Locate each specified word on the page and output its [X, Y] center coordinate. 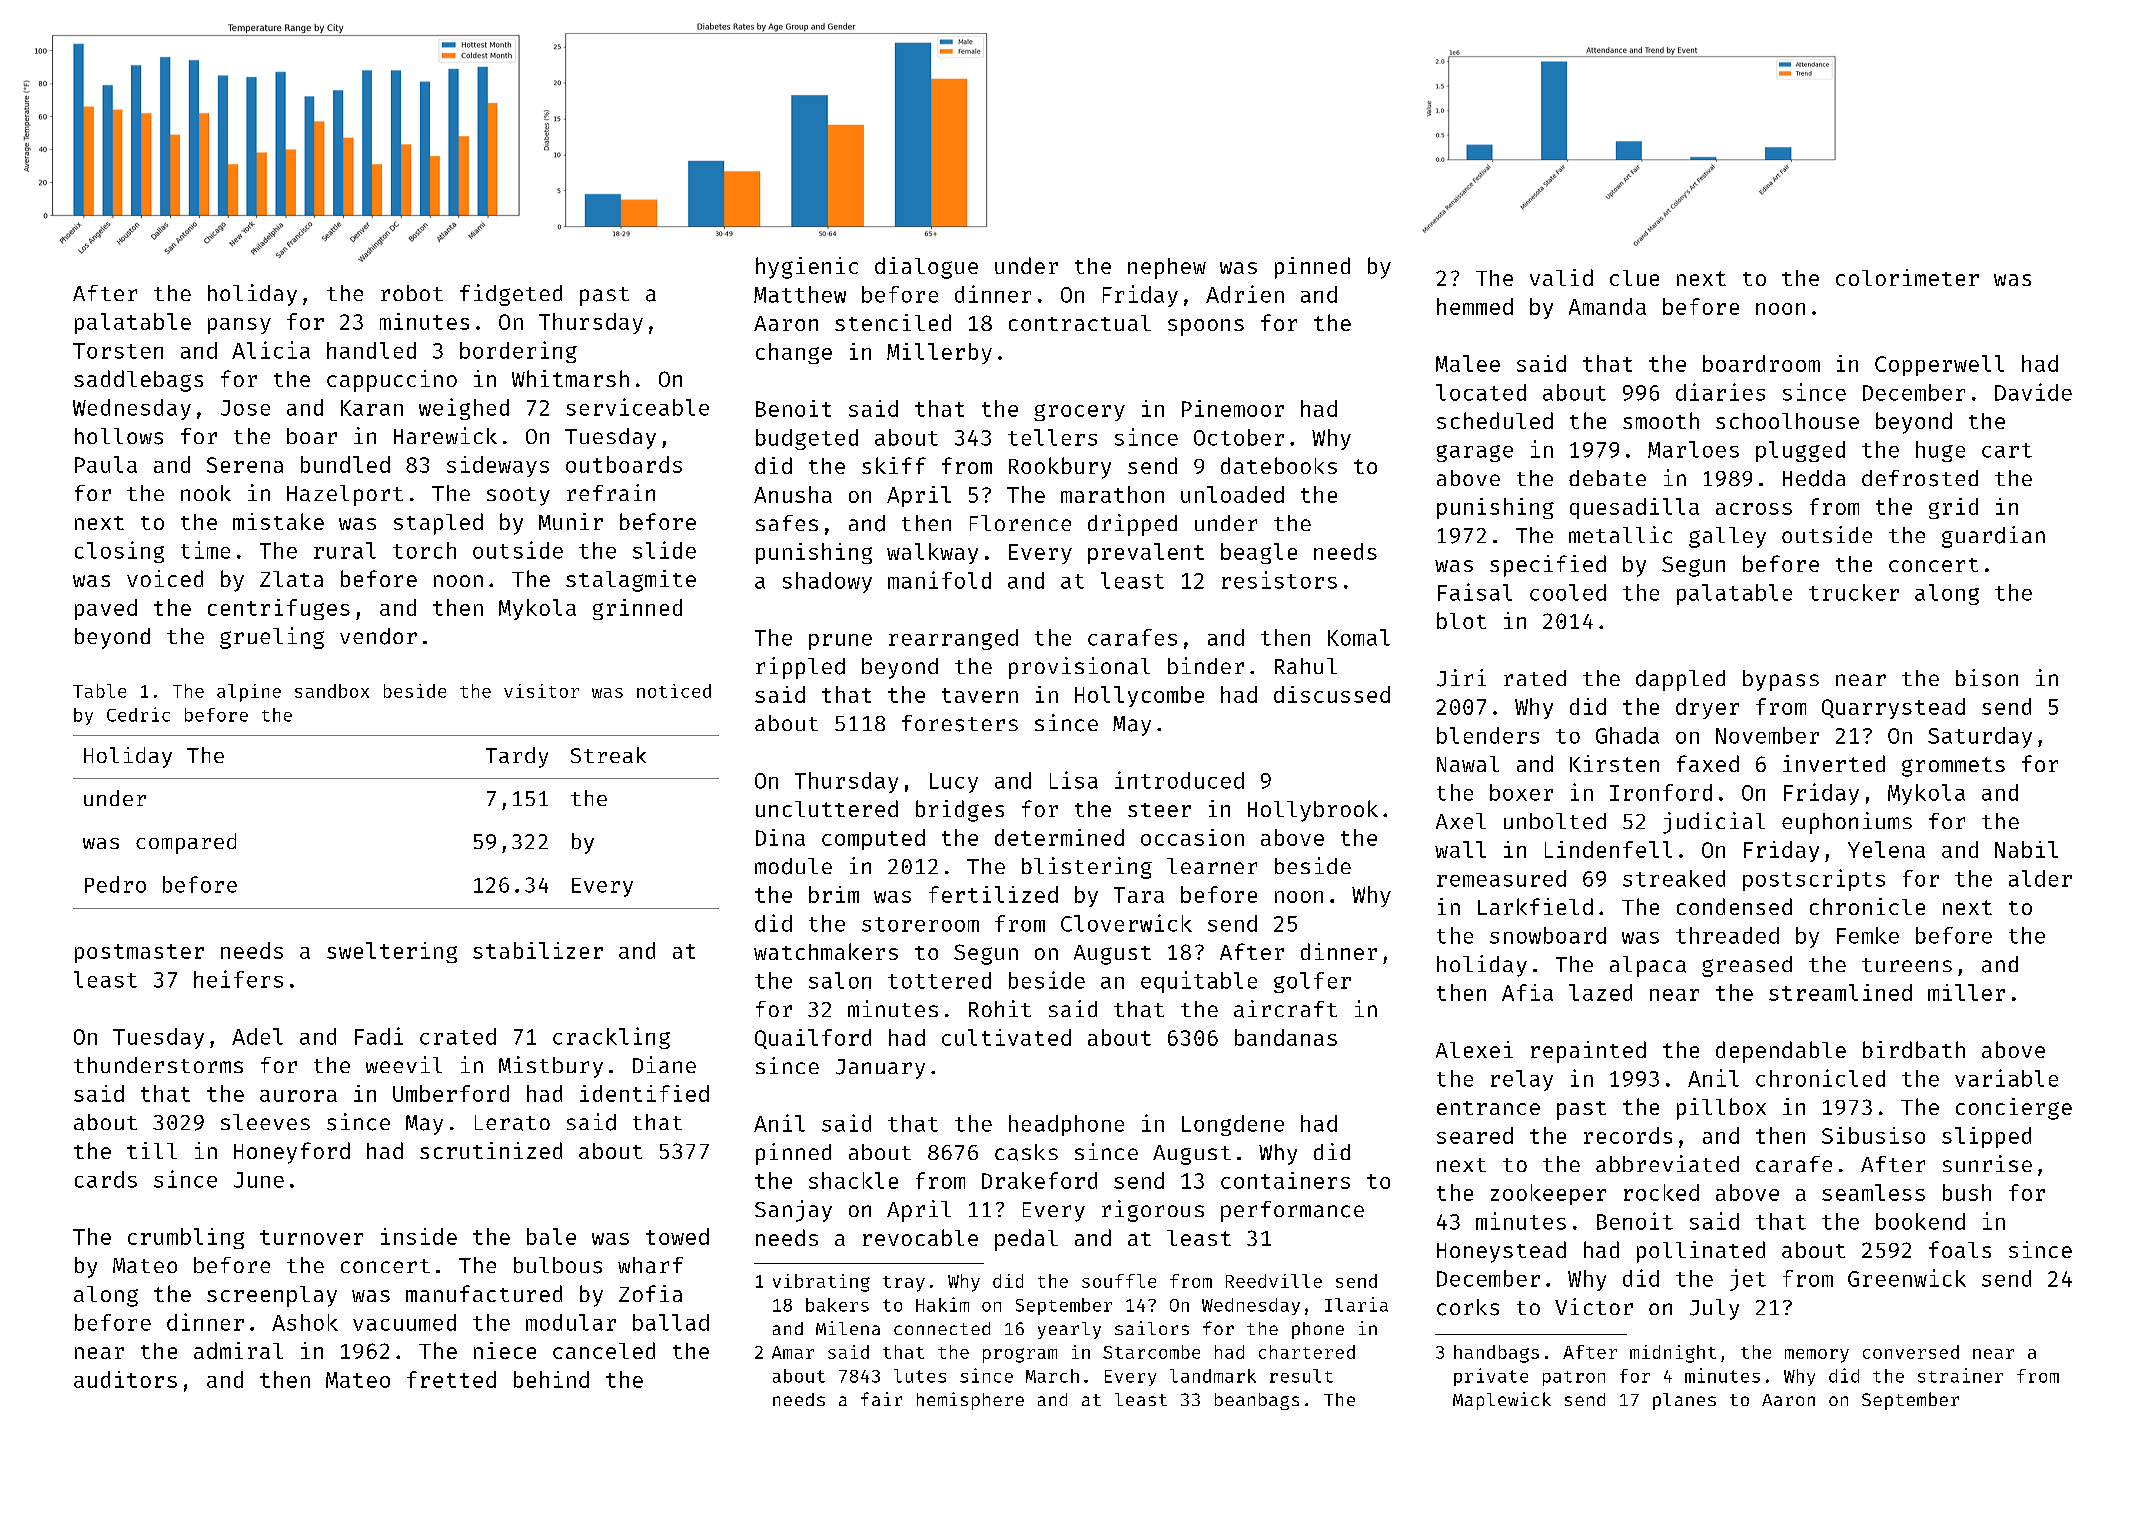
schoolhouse [1787, 421]
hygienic [807, 268]
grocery [1079, 412]
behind [551, 1379]
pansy [239, 326]
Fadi [379, 1036]
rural [345, 550]
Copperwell [1939, 365]
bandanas [1286, 1037]
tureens [1907, 965]
